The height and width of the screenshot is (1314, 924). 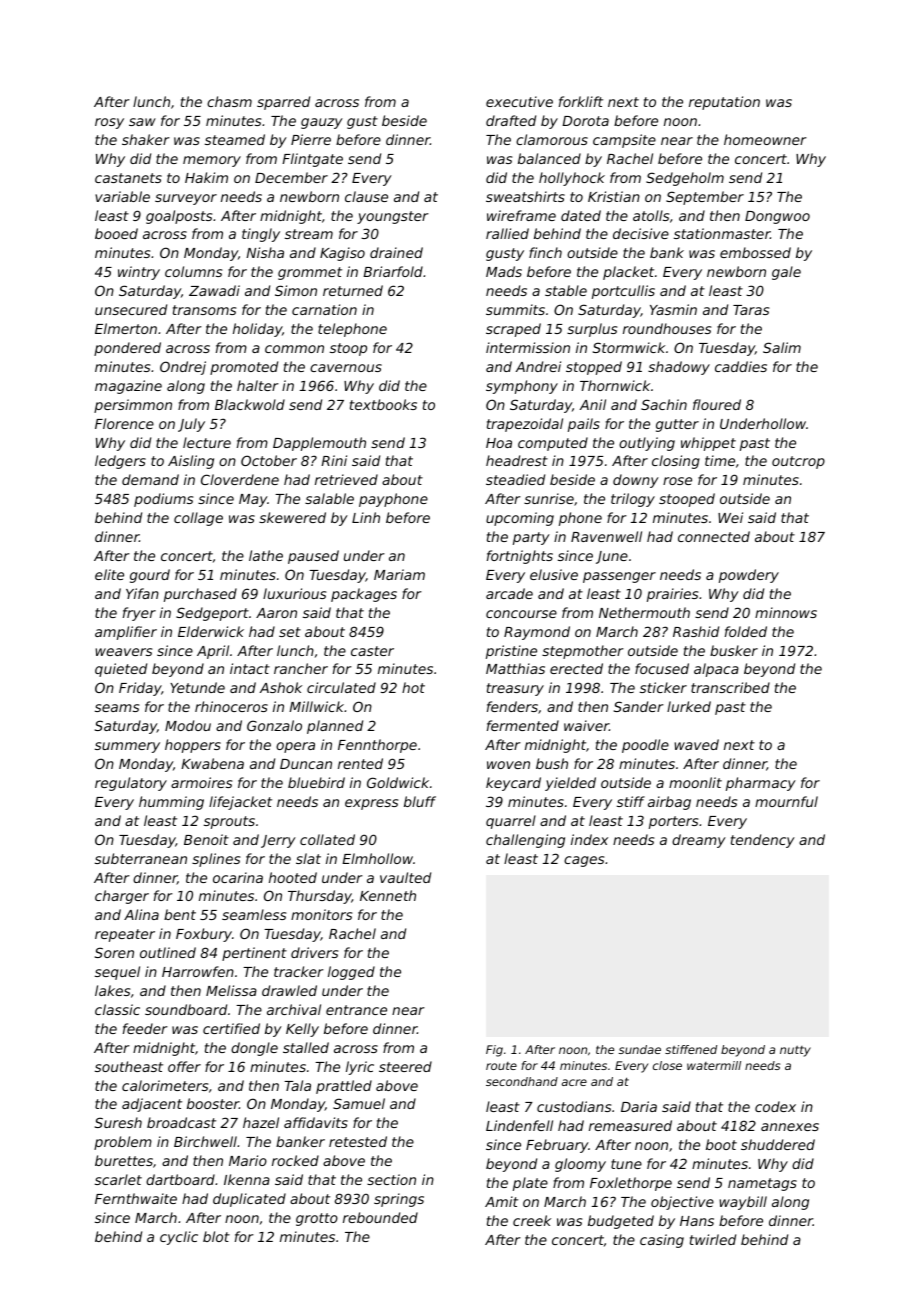 What do you see at coordinates (211, 631) in the screenshot?
I see `Elderwick` at bounding box center [211, 631].
